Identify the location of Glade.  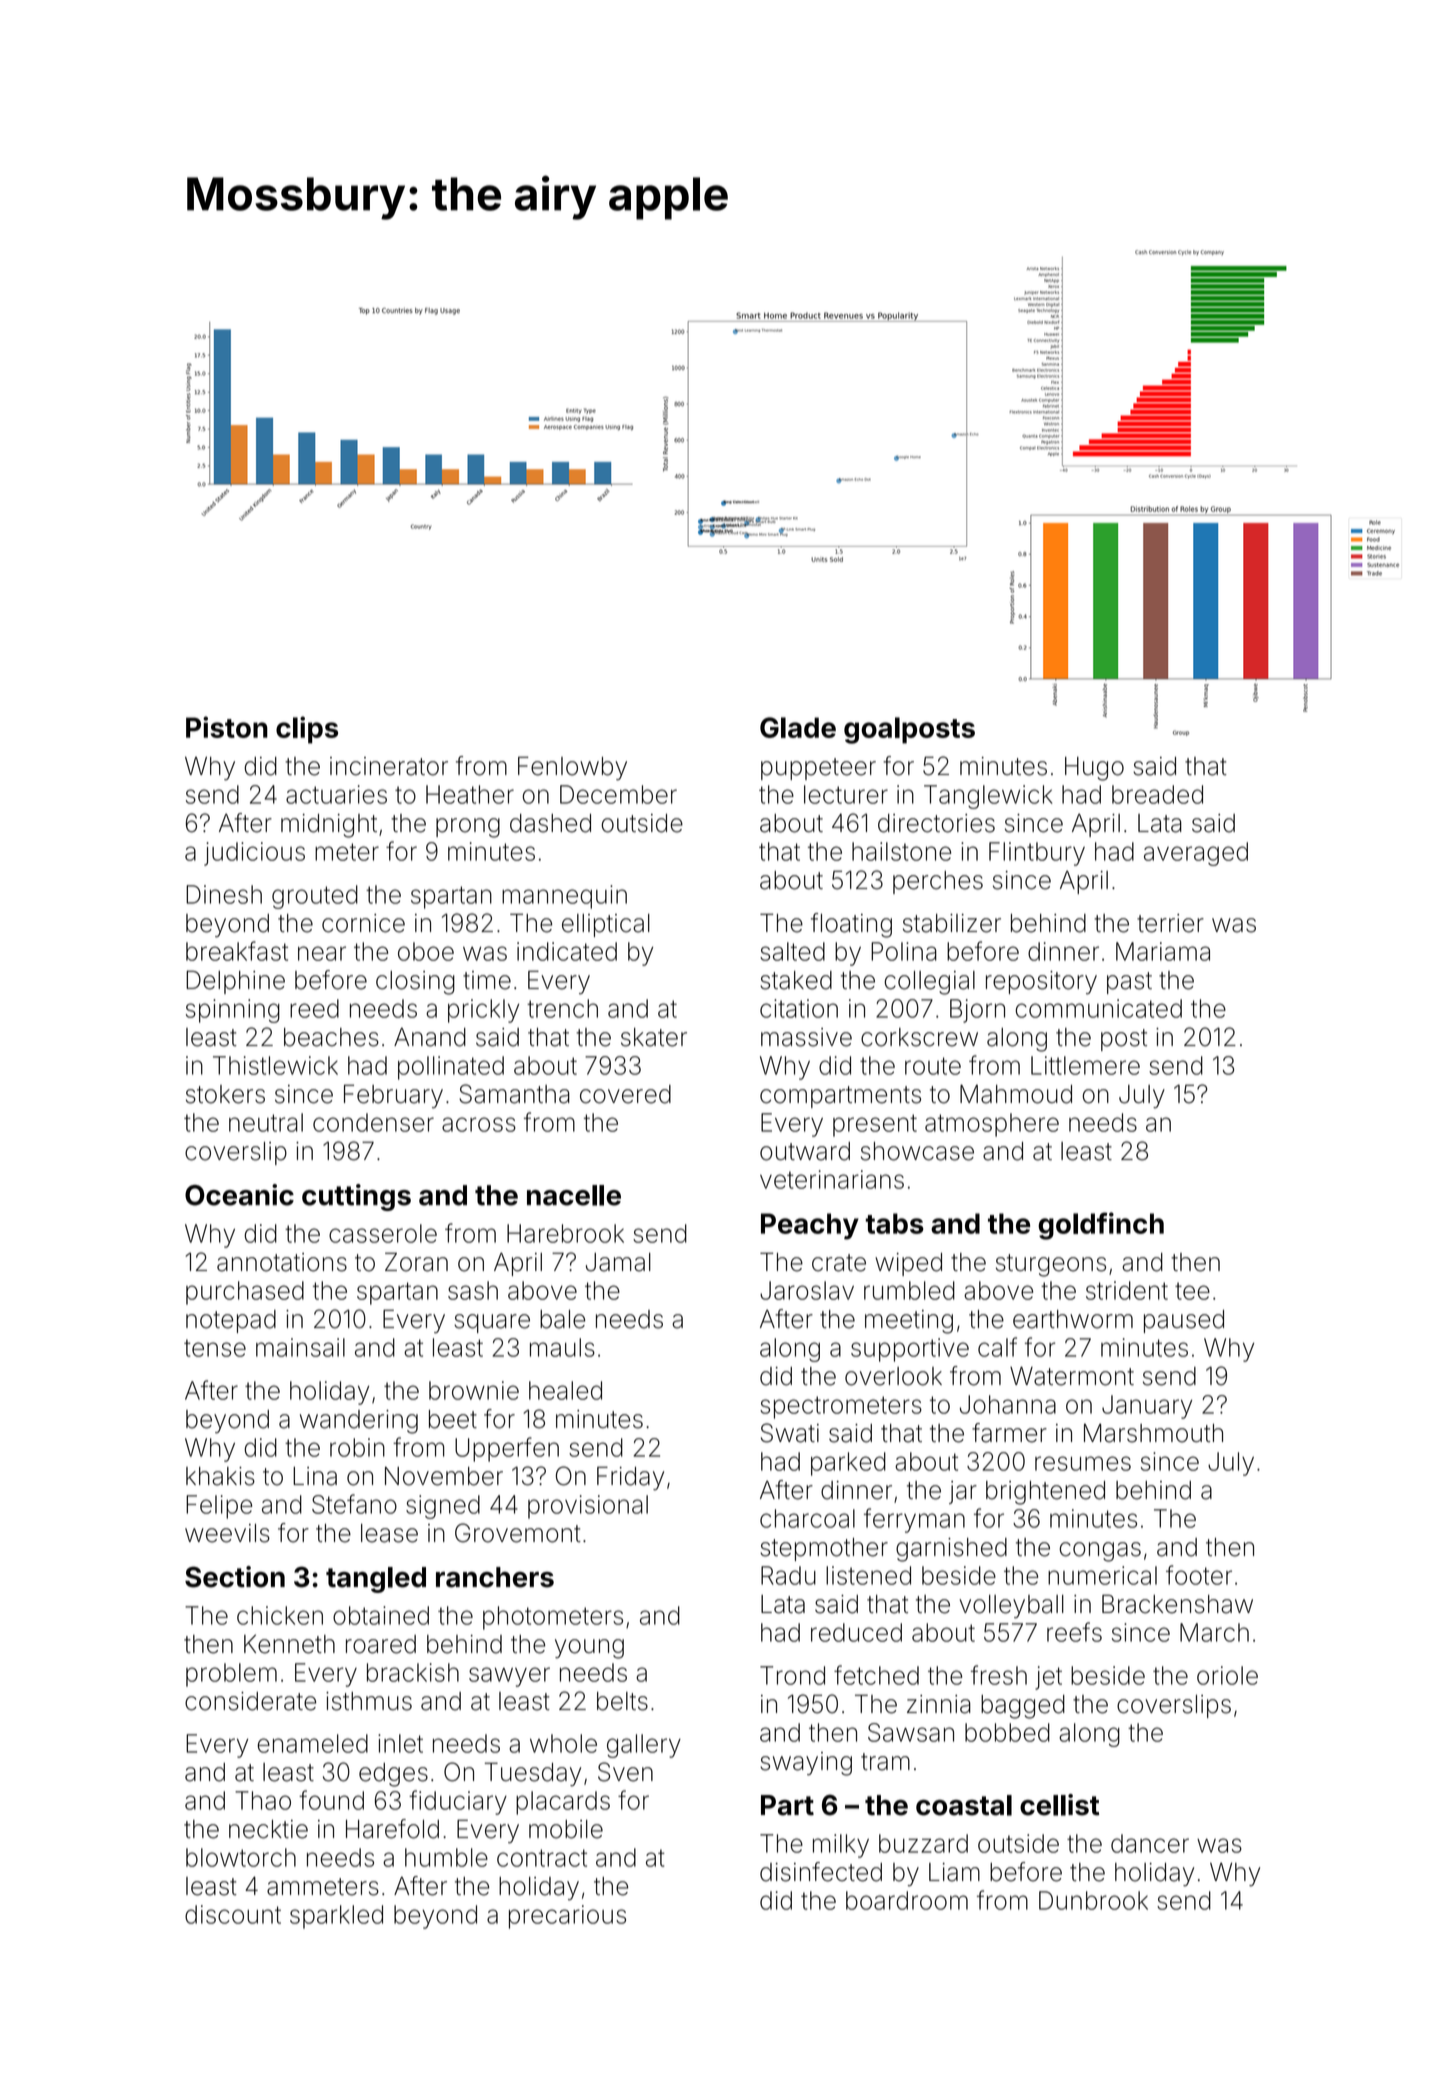
(798, 727).
